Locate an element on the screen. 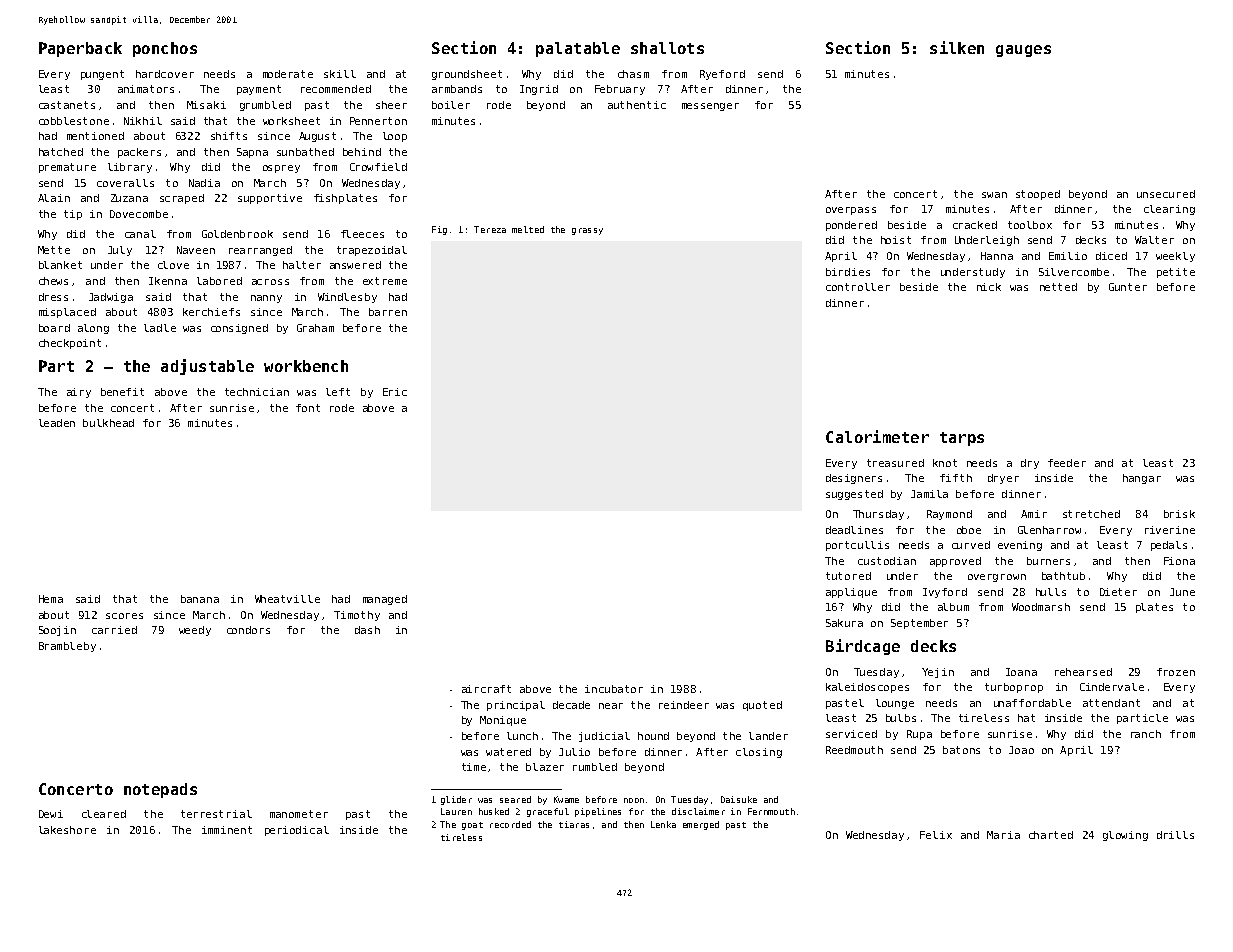 This screenshot has width=1233, height=952. supportive is located at coordinates (270, 199).
